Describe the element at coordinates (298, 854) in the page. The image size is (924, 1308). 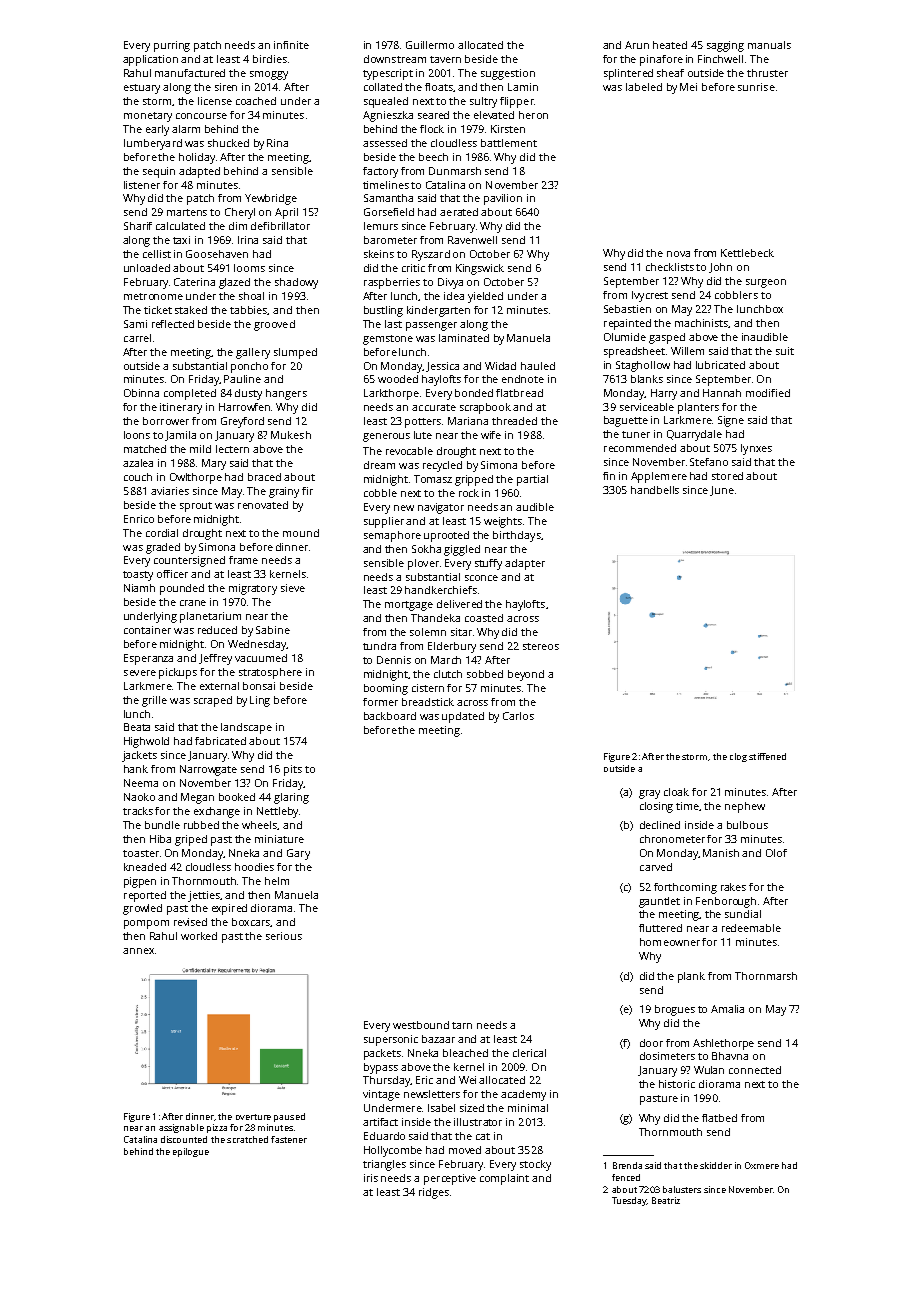
I see `Gary` at that location.
